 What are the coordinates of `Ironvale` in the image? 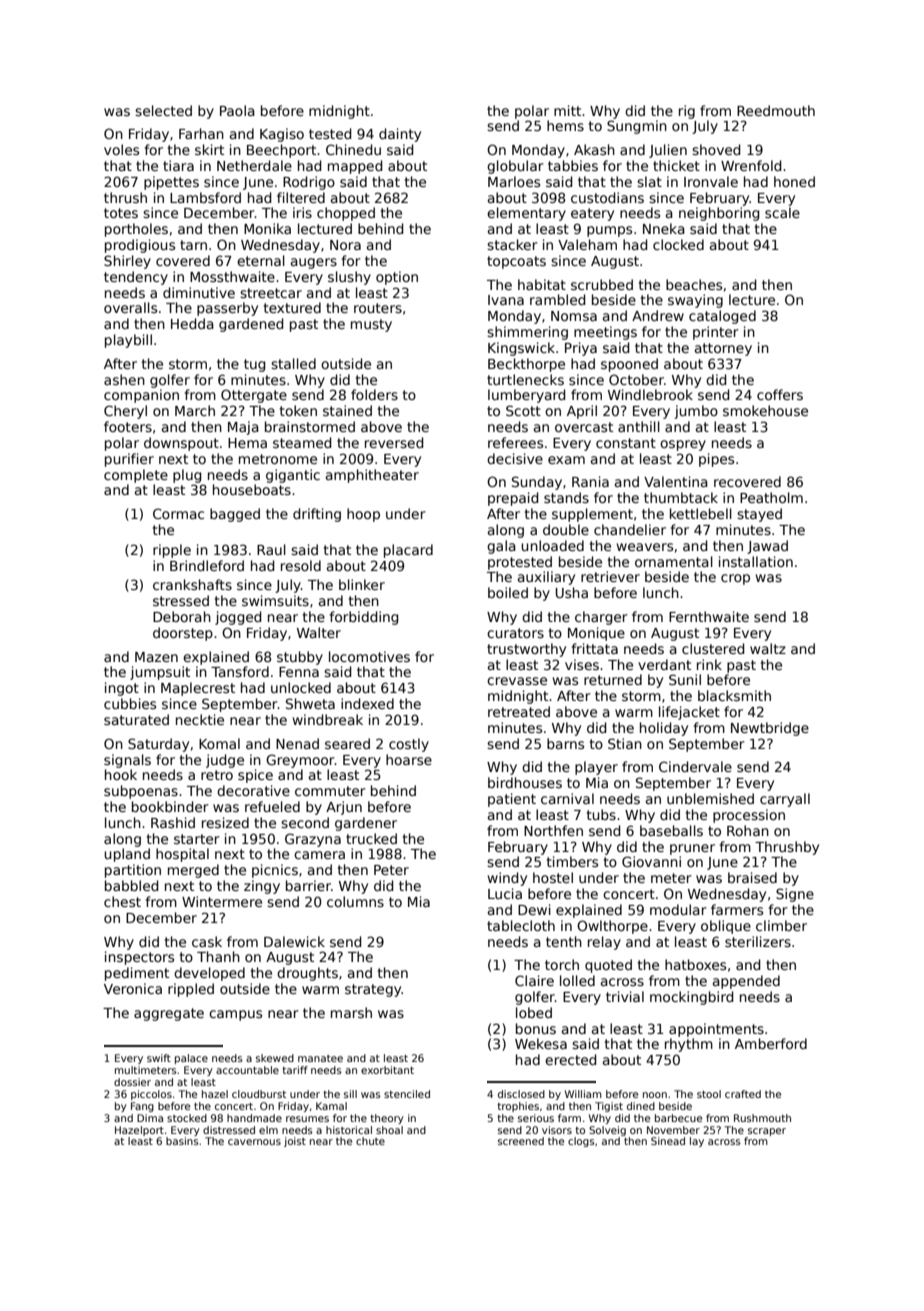 It's located at (711, 181).
